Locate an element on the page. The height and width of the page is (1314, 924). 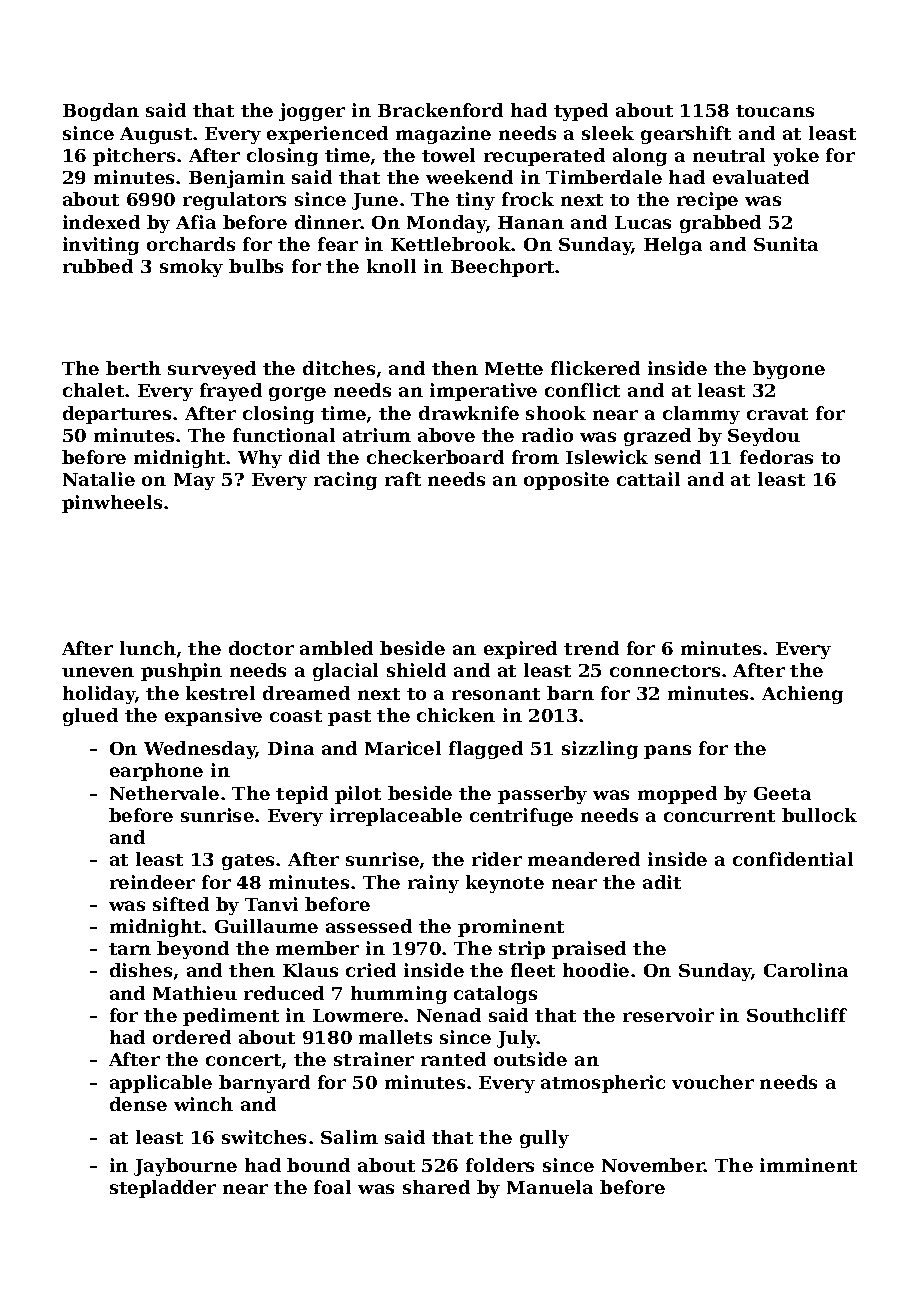
shared is located at coordinates (436, 1187).
